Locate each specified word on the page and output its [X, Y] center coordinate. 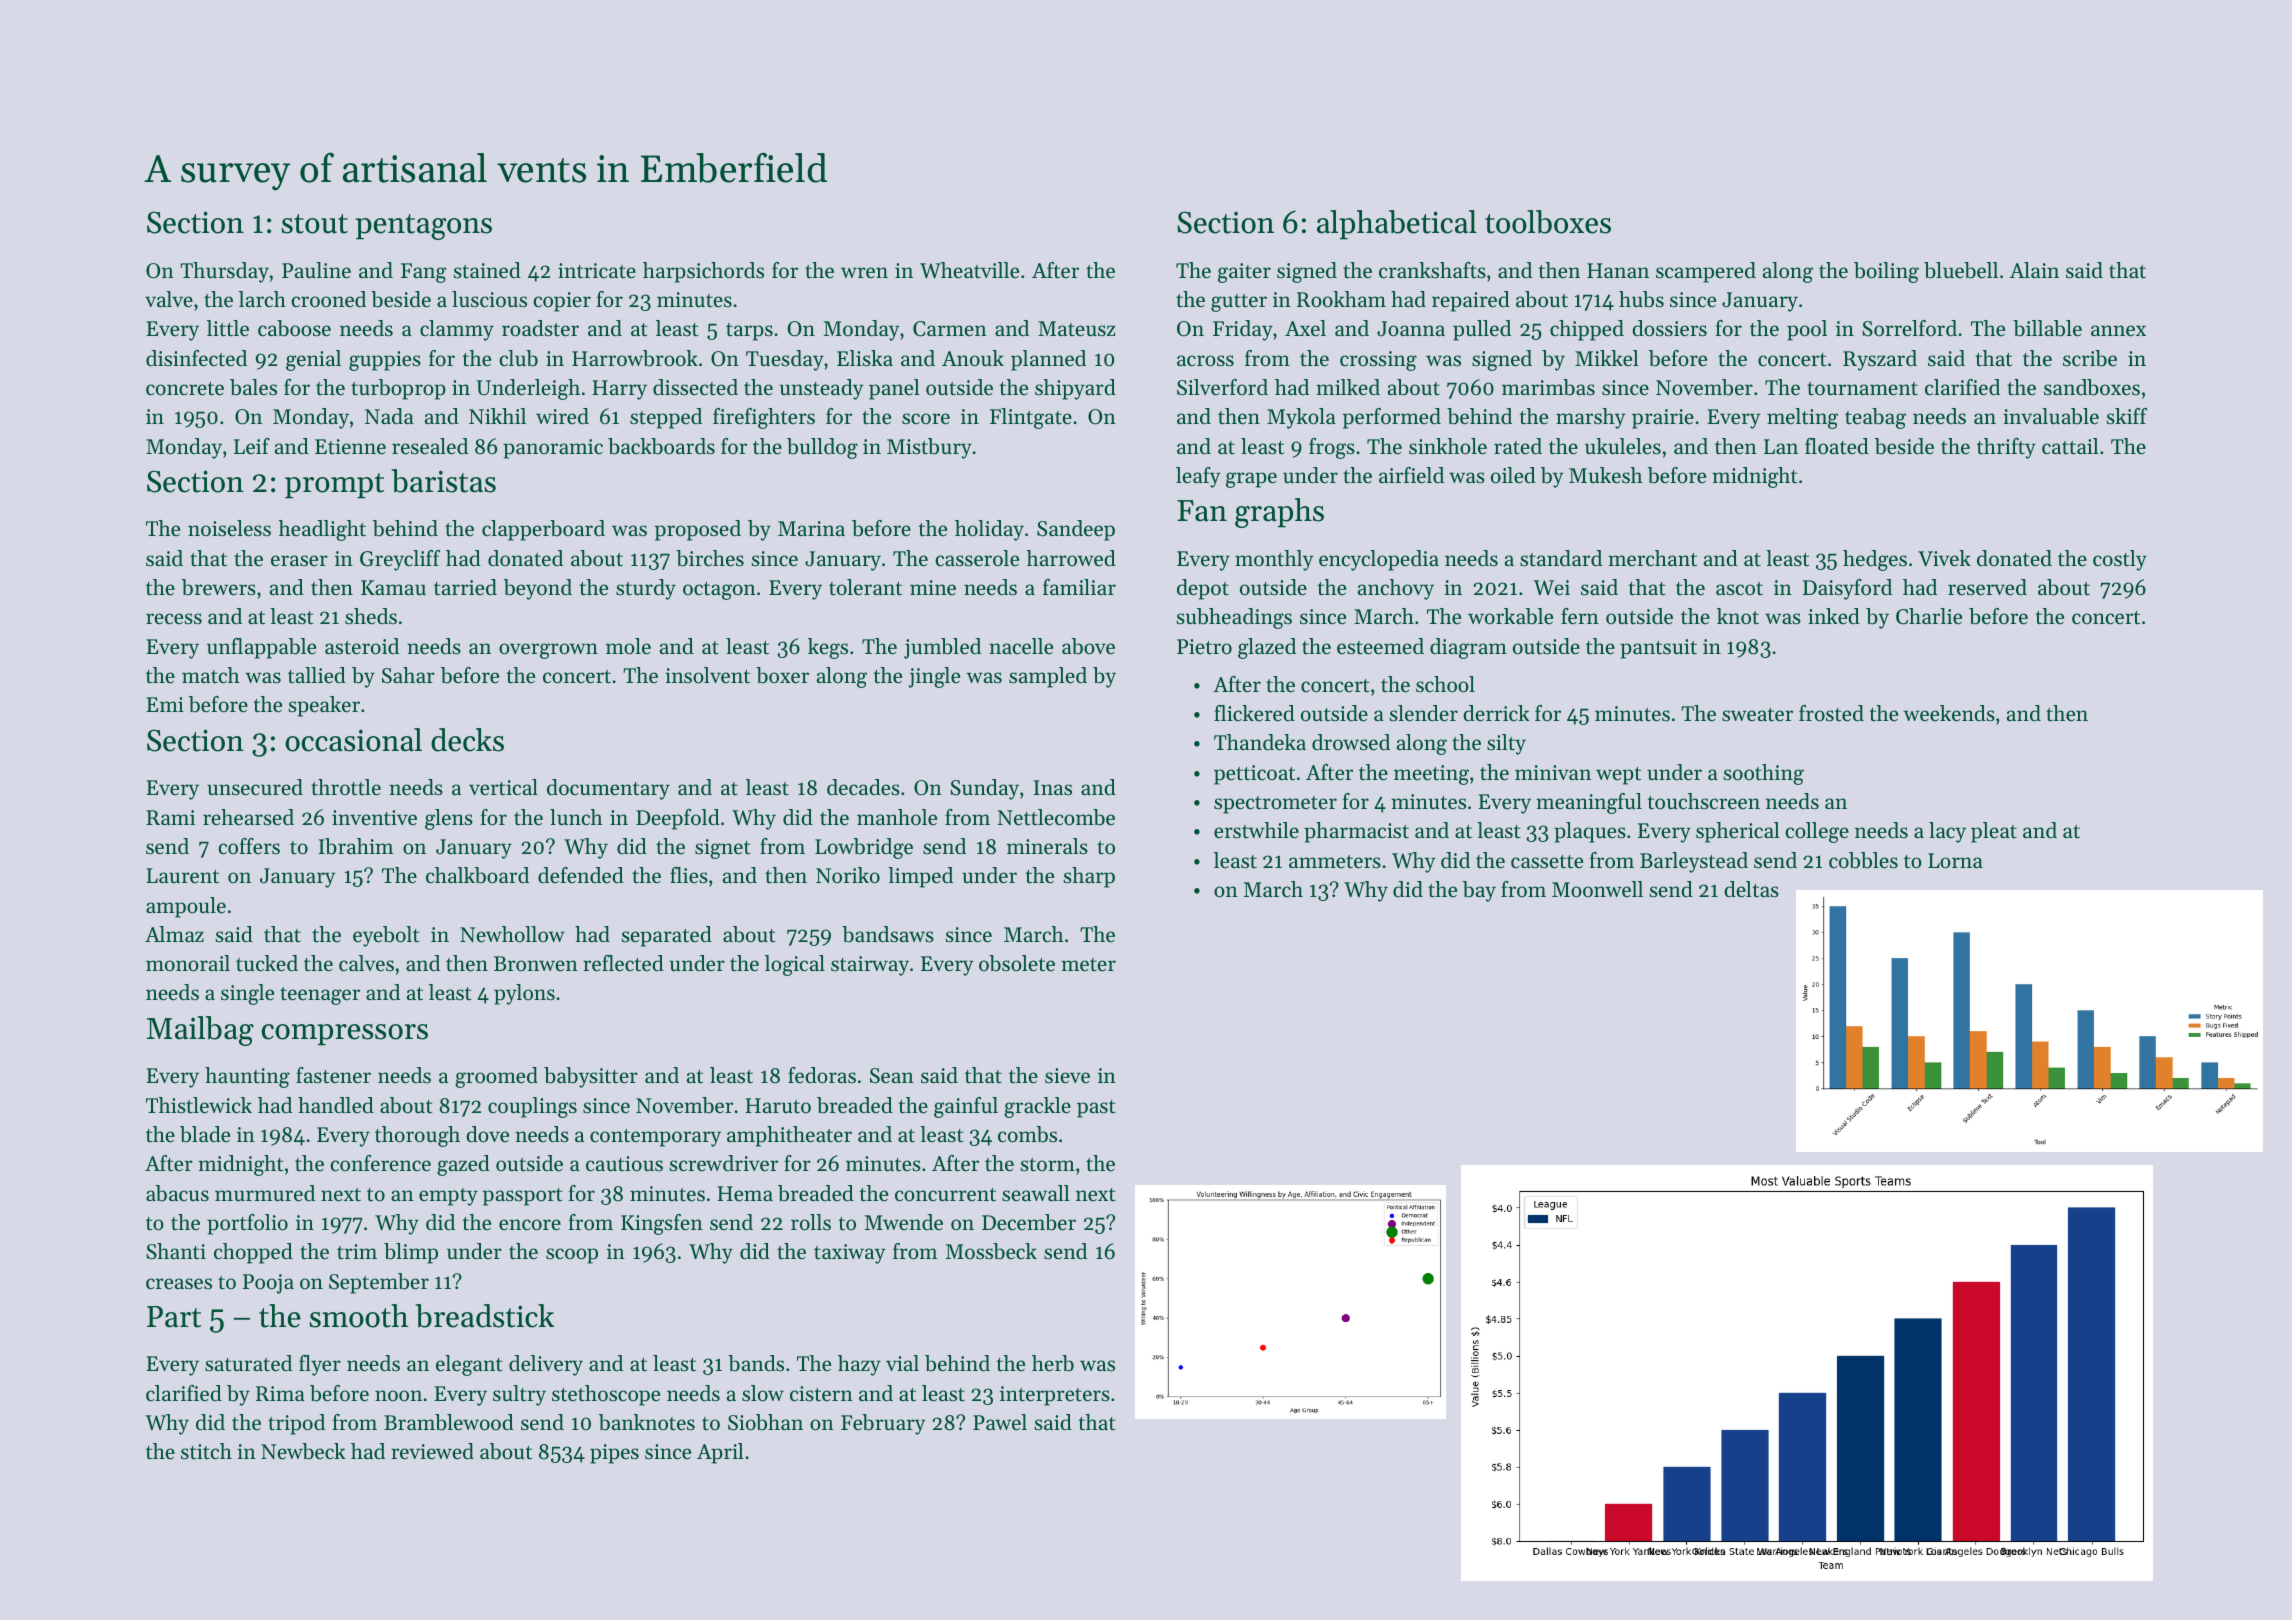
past [1096, 1109]
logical [795, 965]
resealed [430, 446]
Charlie [1929, 616]
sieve [1067, 1076]
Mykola [1301, 418]
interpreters [1055, 1396]
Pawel [1000, 1422]
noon [398, 1396]
